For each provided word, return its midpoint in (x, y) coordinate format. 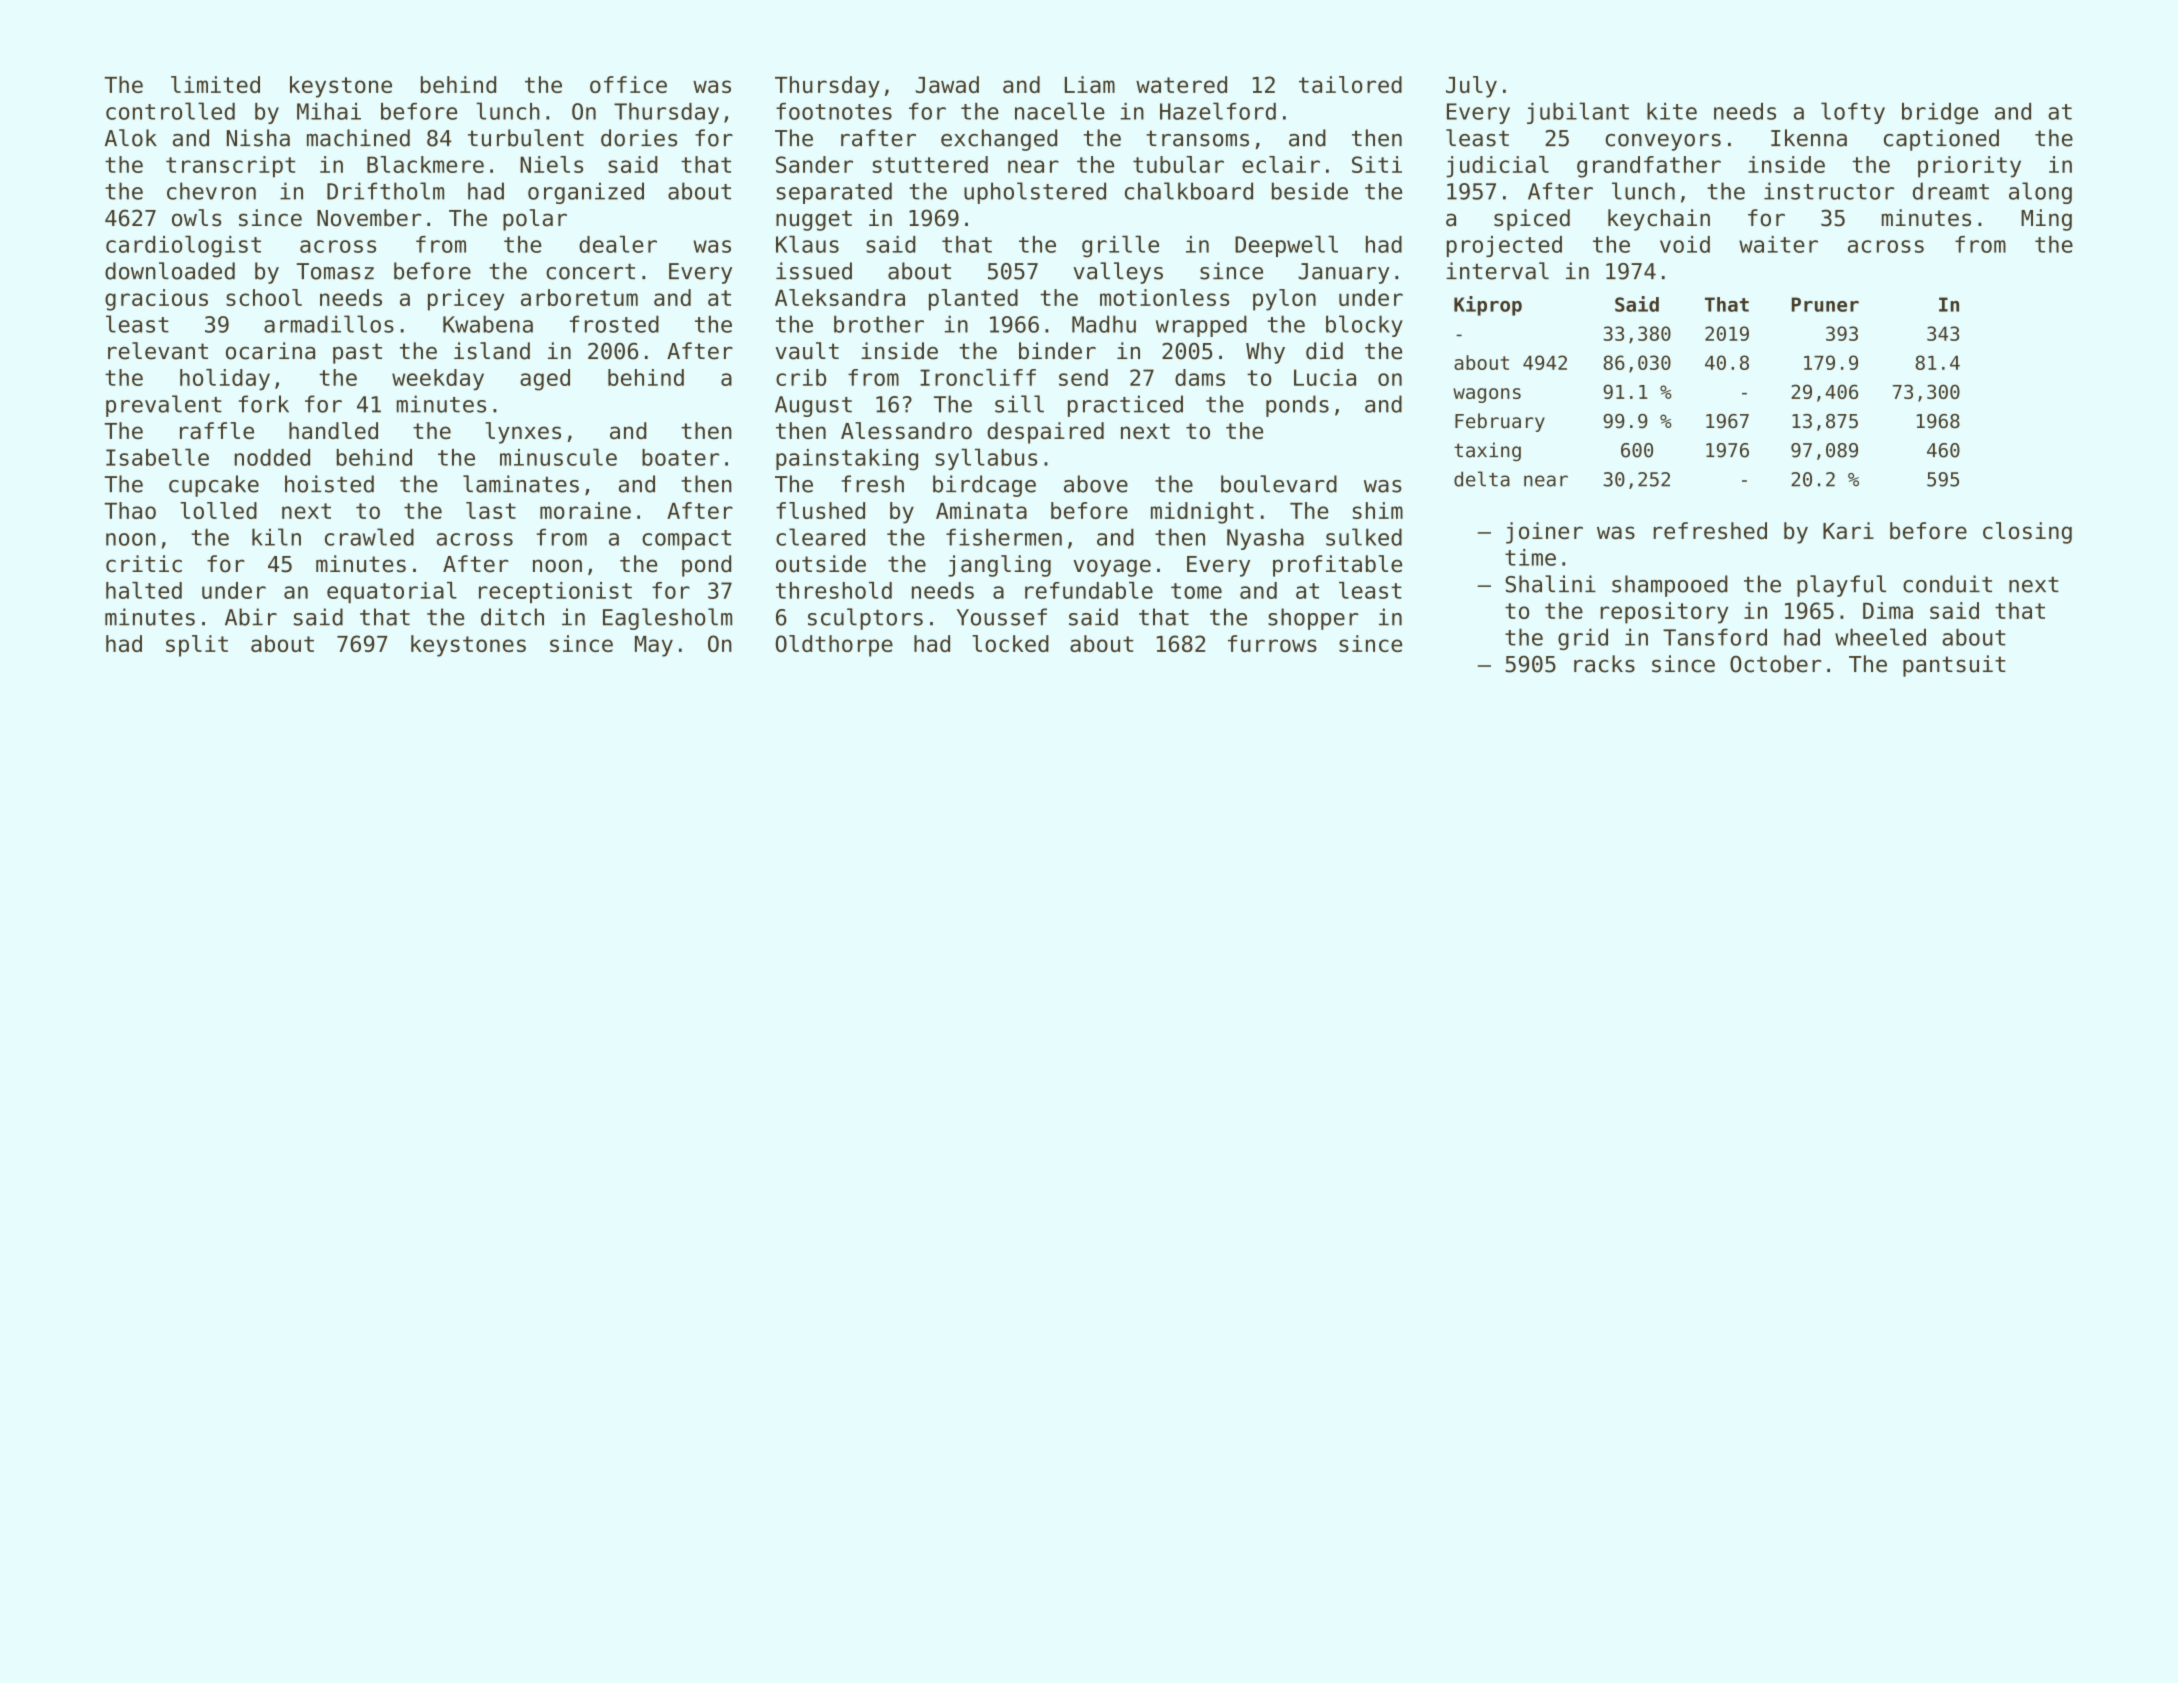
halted (144, 590)
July (1471, 87)
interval (1497, 271)
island (492, 351)
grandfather (1649, 167)
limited (215, 84)
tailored (1350, 84)
